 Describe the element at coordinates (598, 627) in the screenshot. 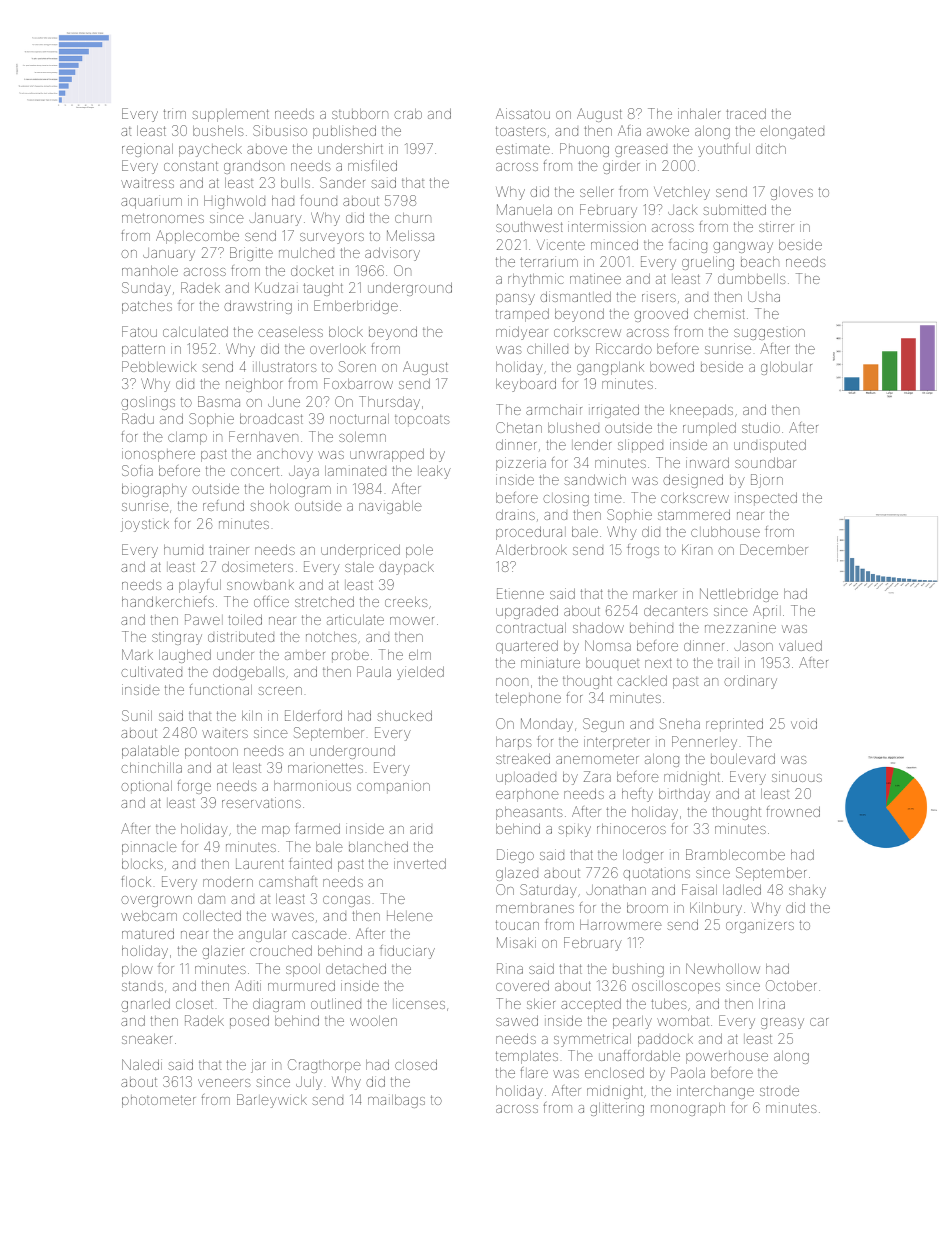

I see `shadow` at that location.
